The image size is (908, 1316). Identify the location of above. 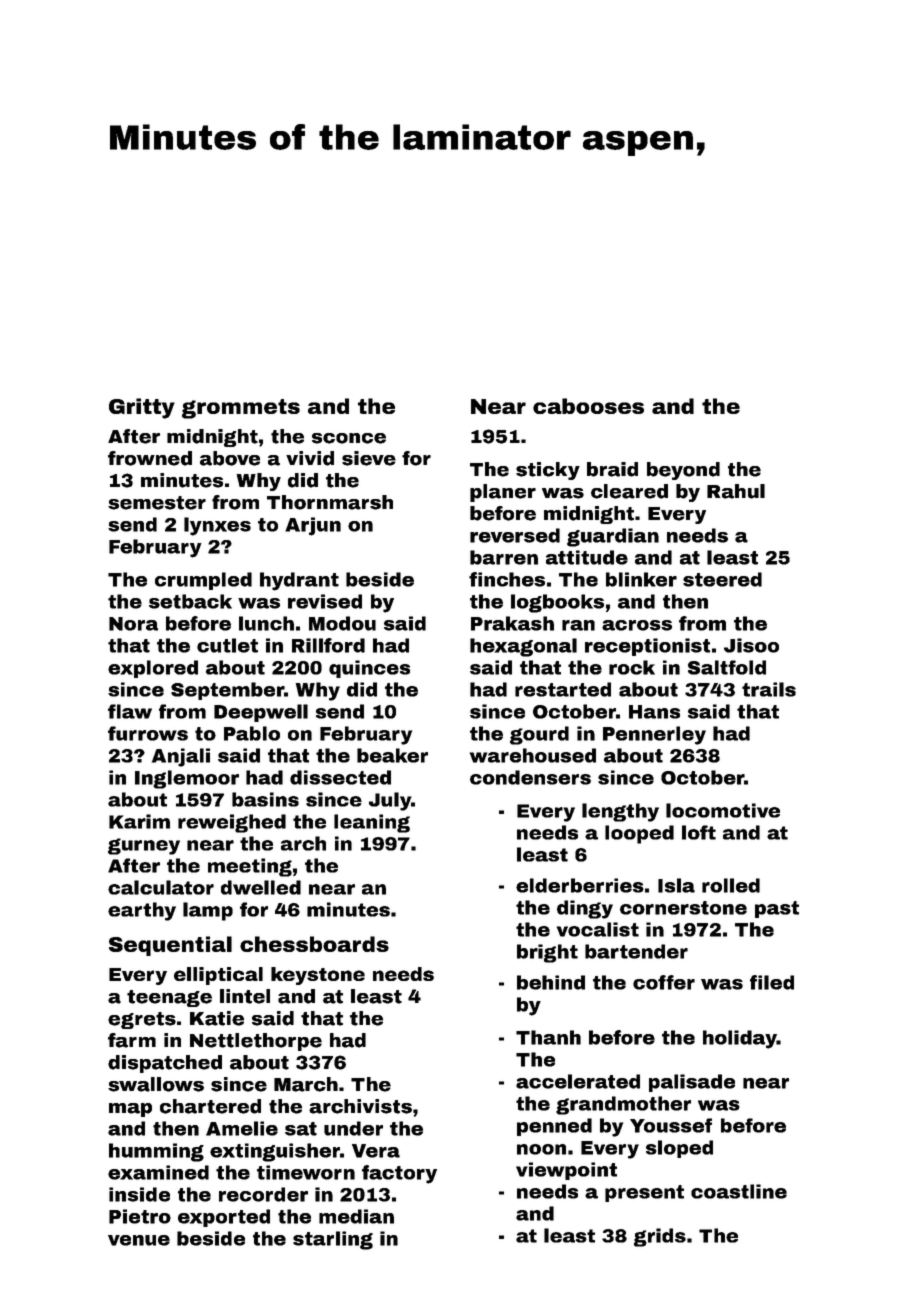
(230, 458).
